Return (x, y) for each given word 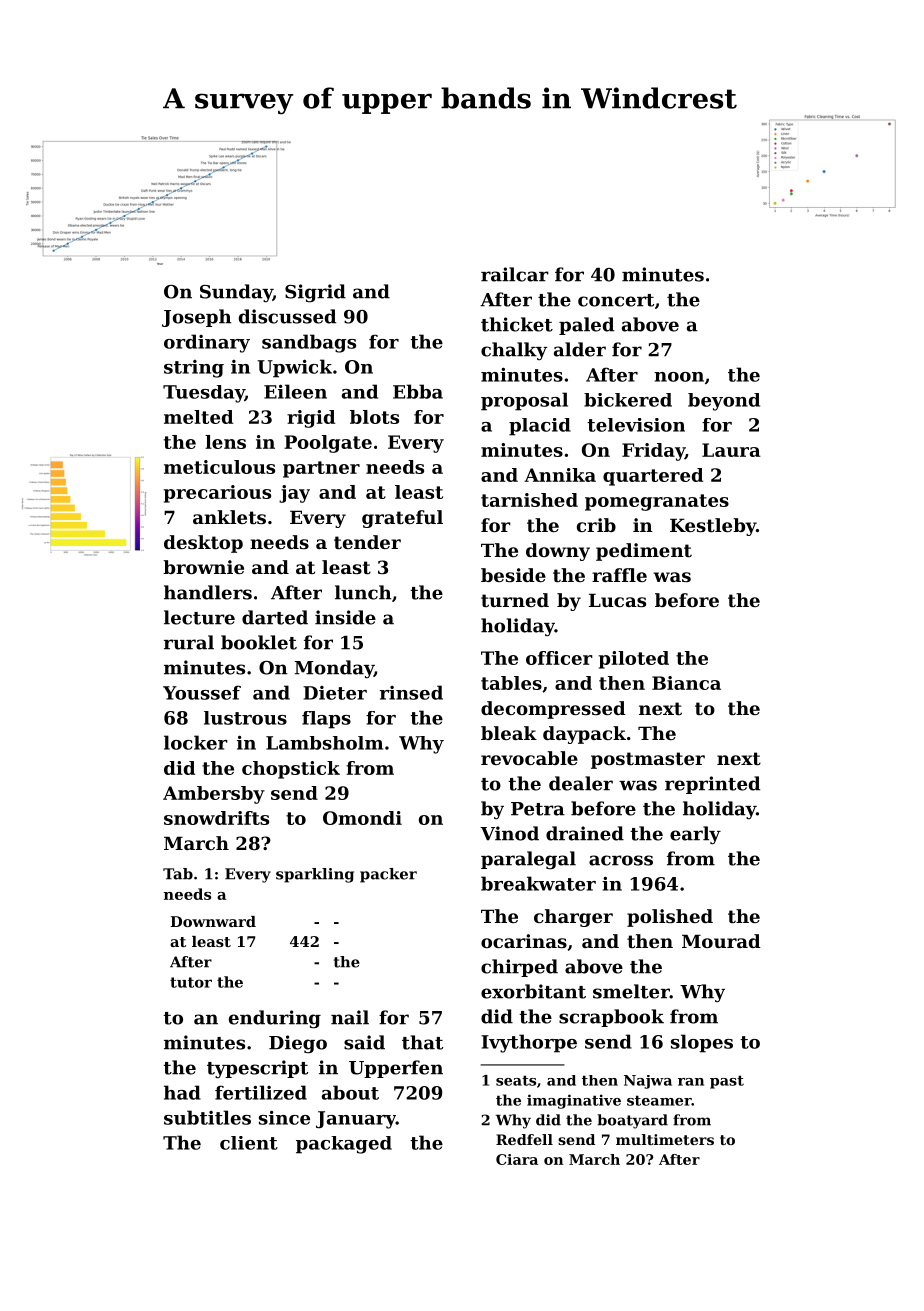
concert (616, 300)
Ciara (517, 1159)
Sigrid (315, 293)
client (249, 1143)
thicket (517, 324)
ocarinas (524, 941)
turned (515, 600)
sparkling (315, 875)
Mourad (721, 941)
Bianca (686, 683)
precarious (217, 494)
